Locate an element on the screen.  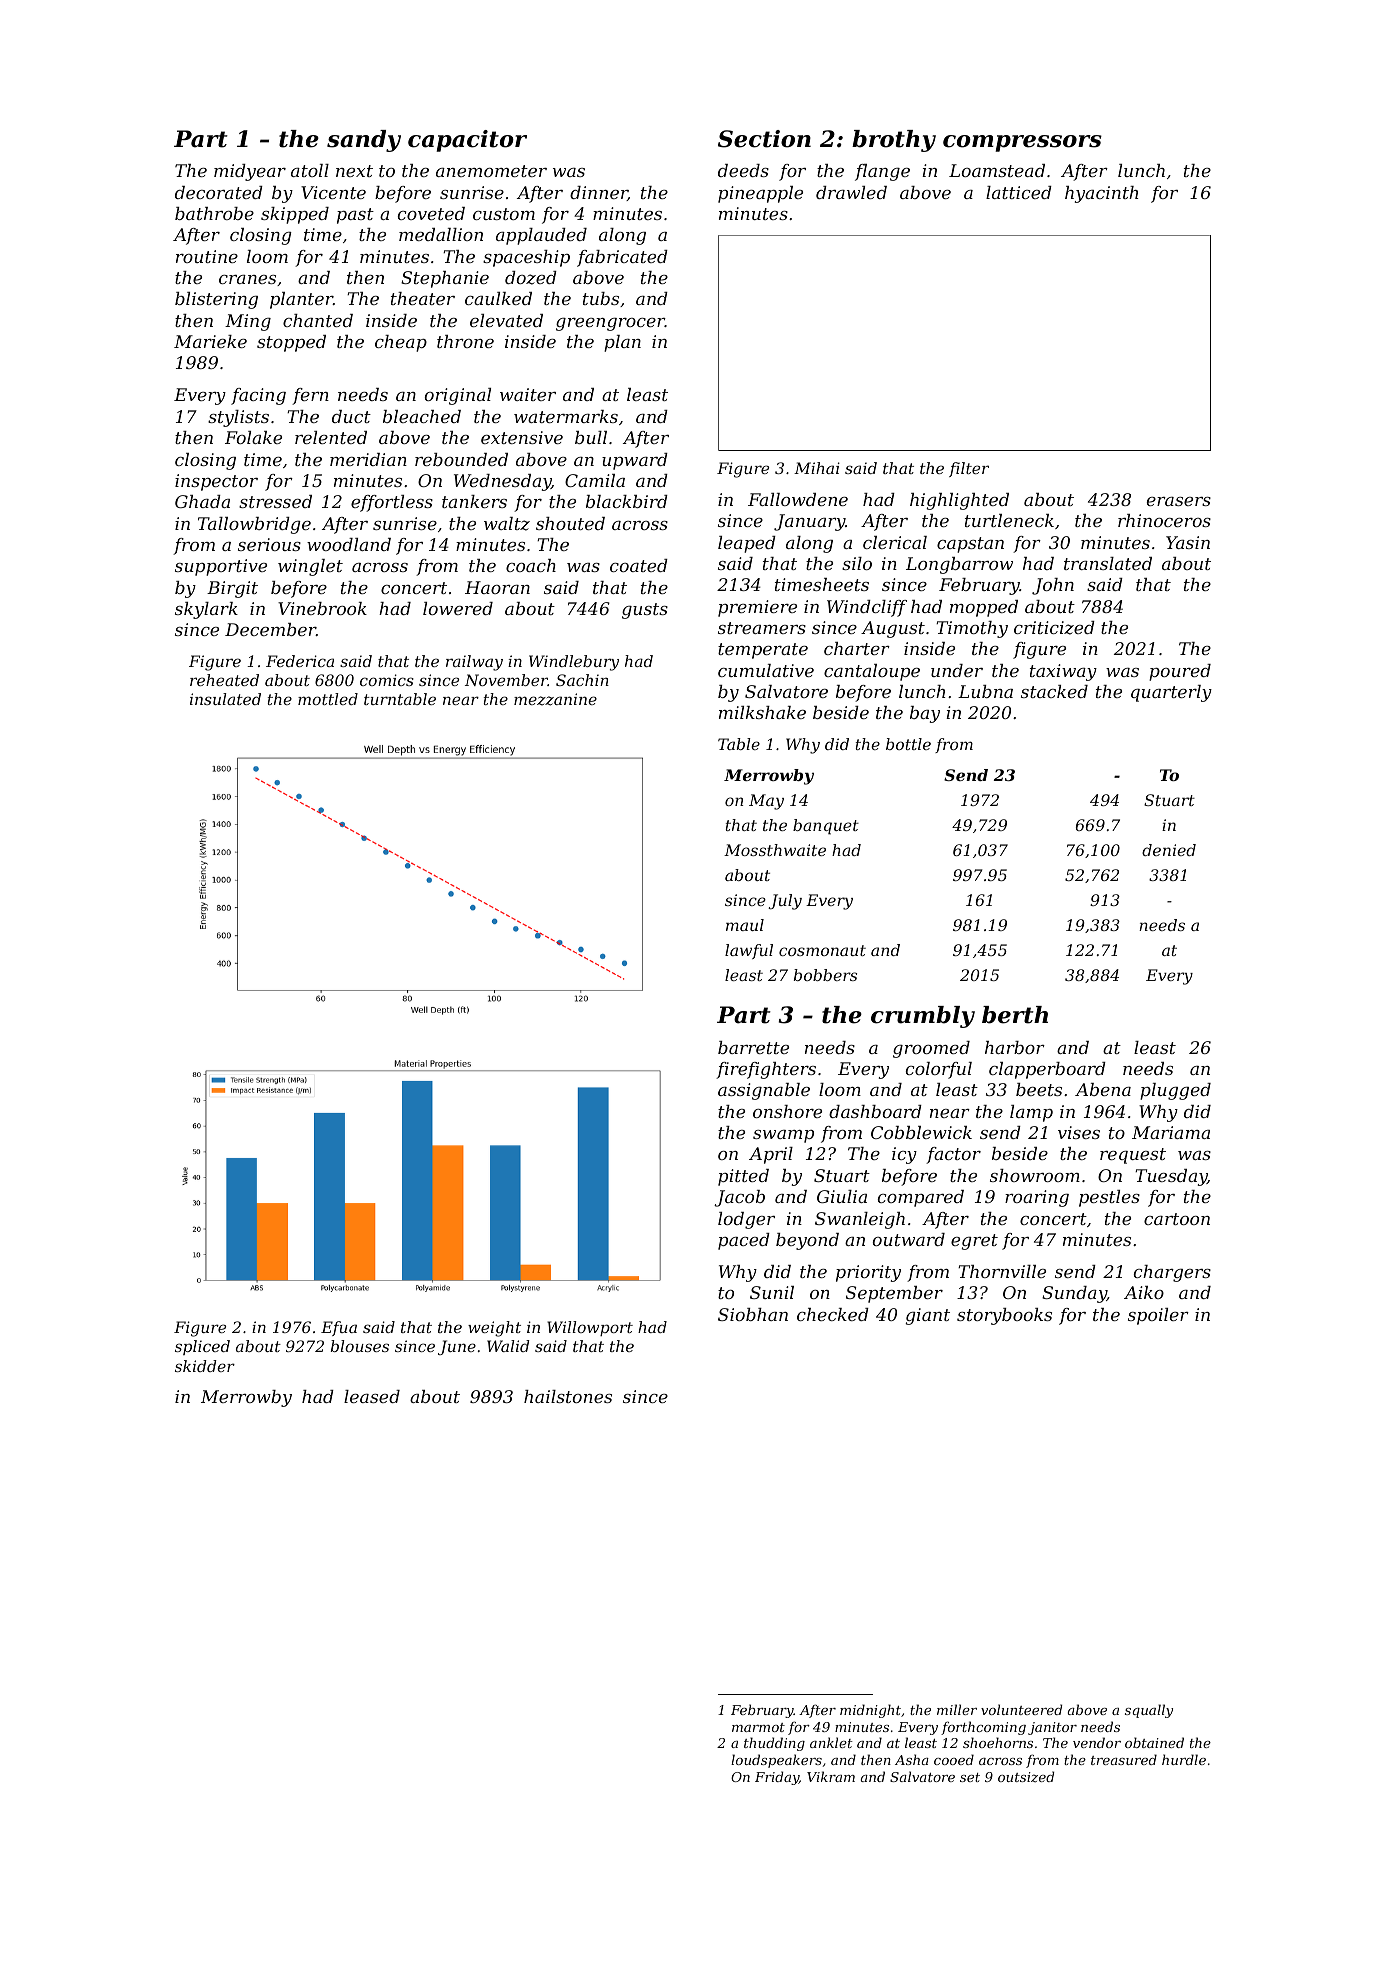
sandy is located at coordinates (364, 141).
